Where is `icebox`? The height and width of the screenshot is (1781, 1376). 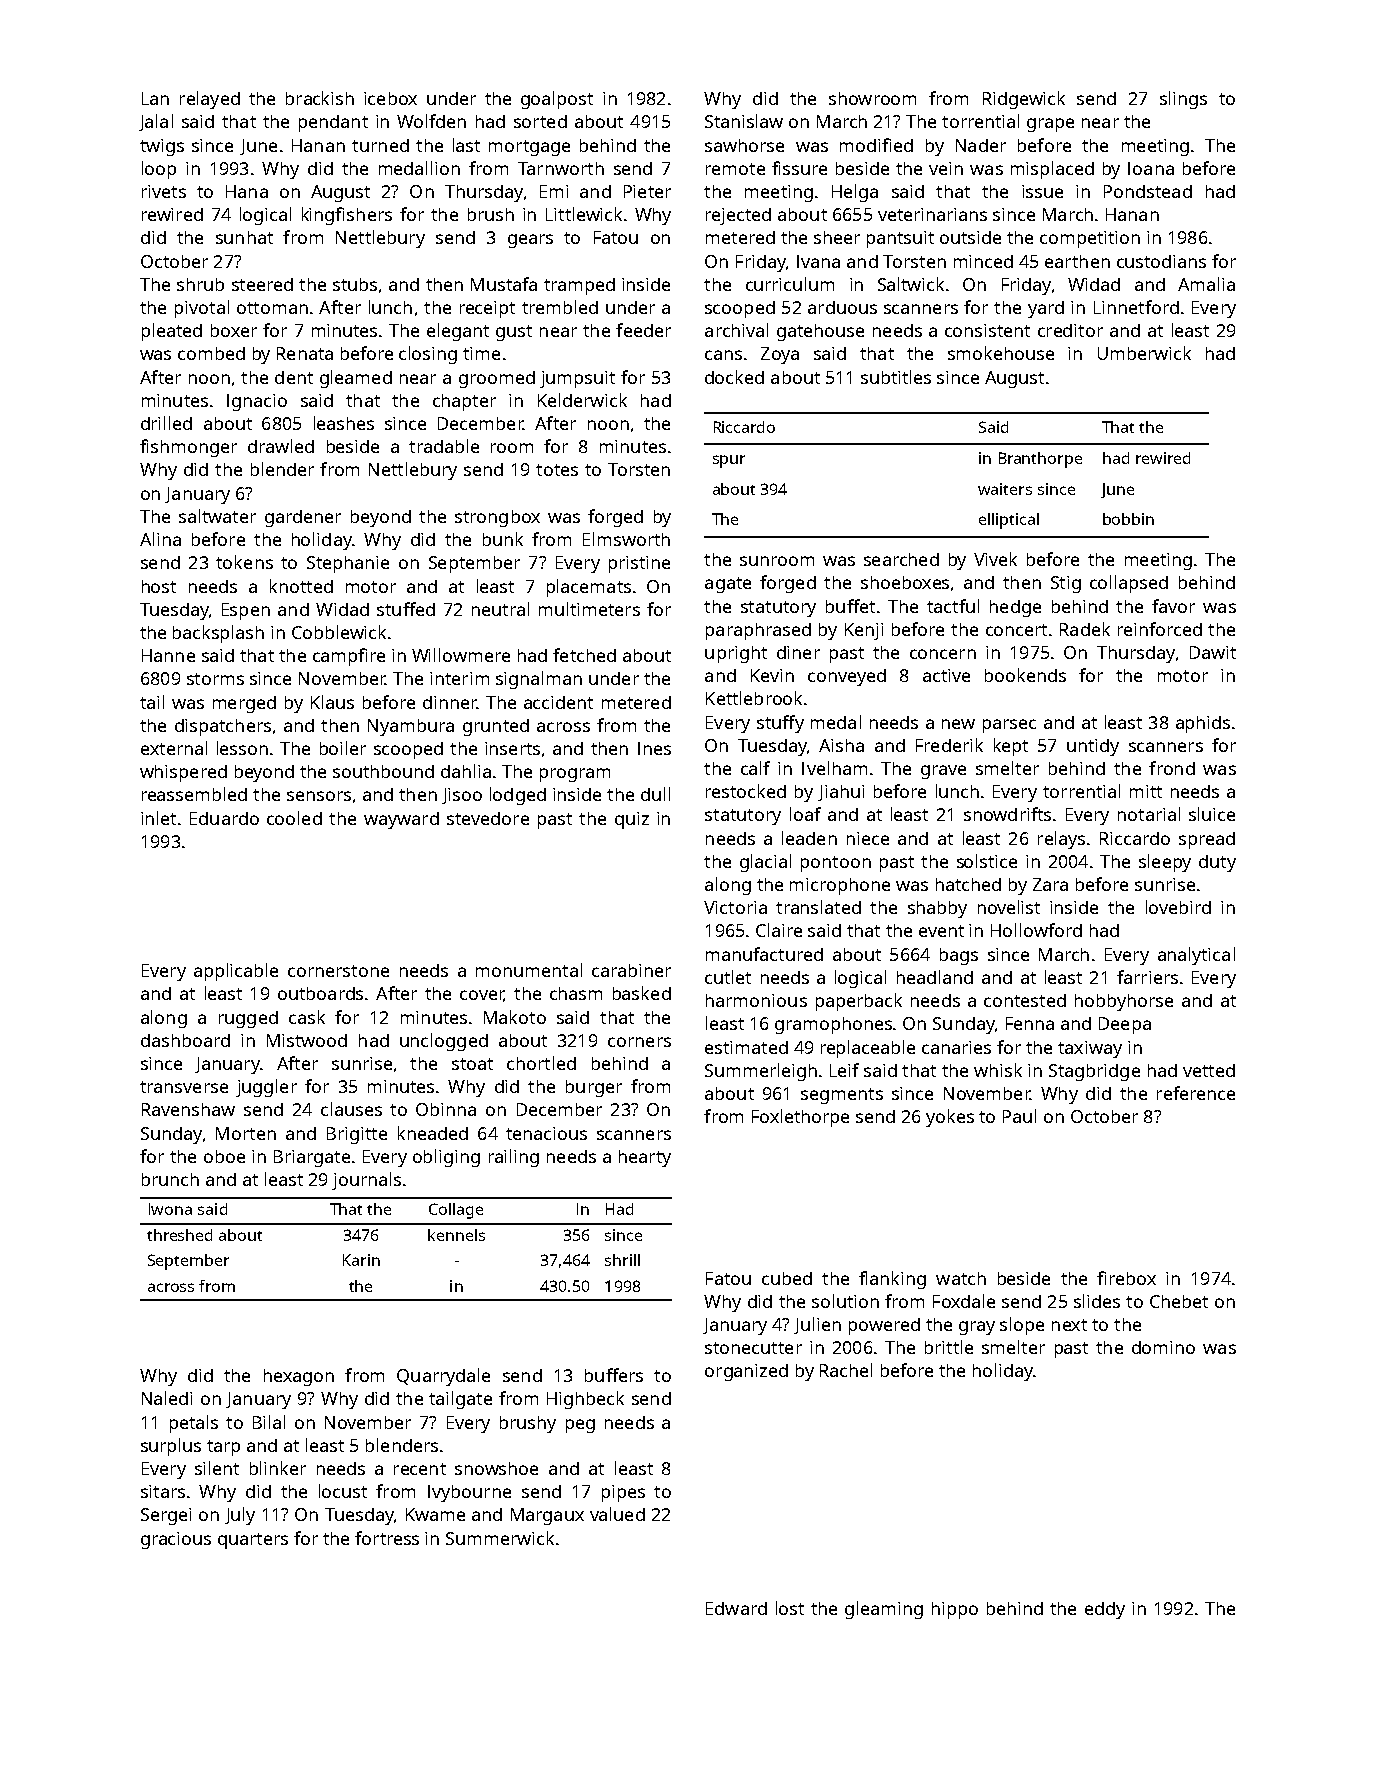
icebox is located at coordinates (390, 98).
